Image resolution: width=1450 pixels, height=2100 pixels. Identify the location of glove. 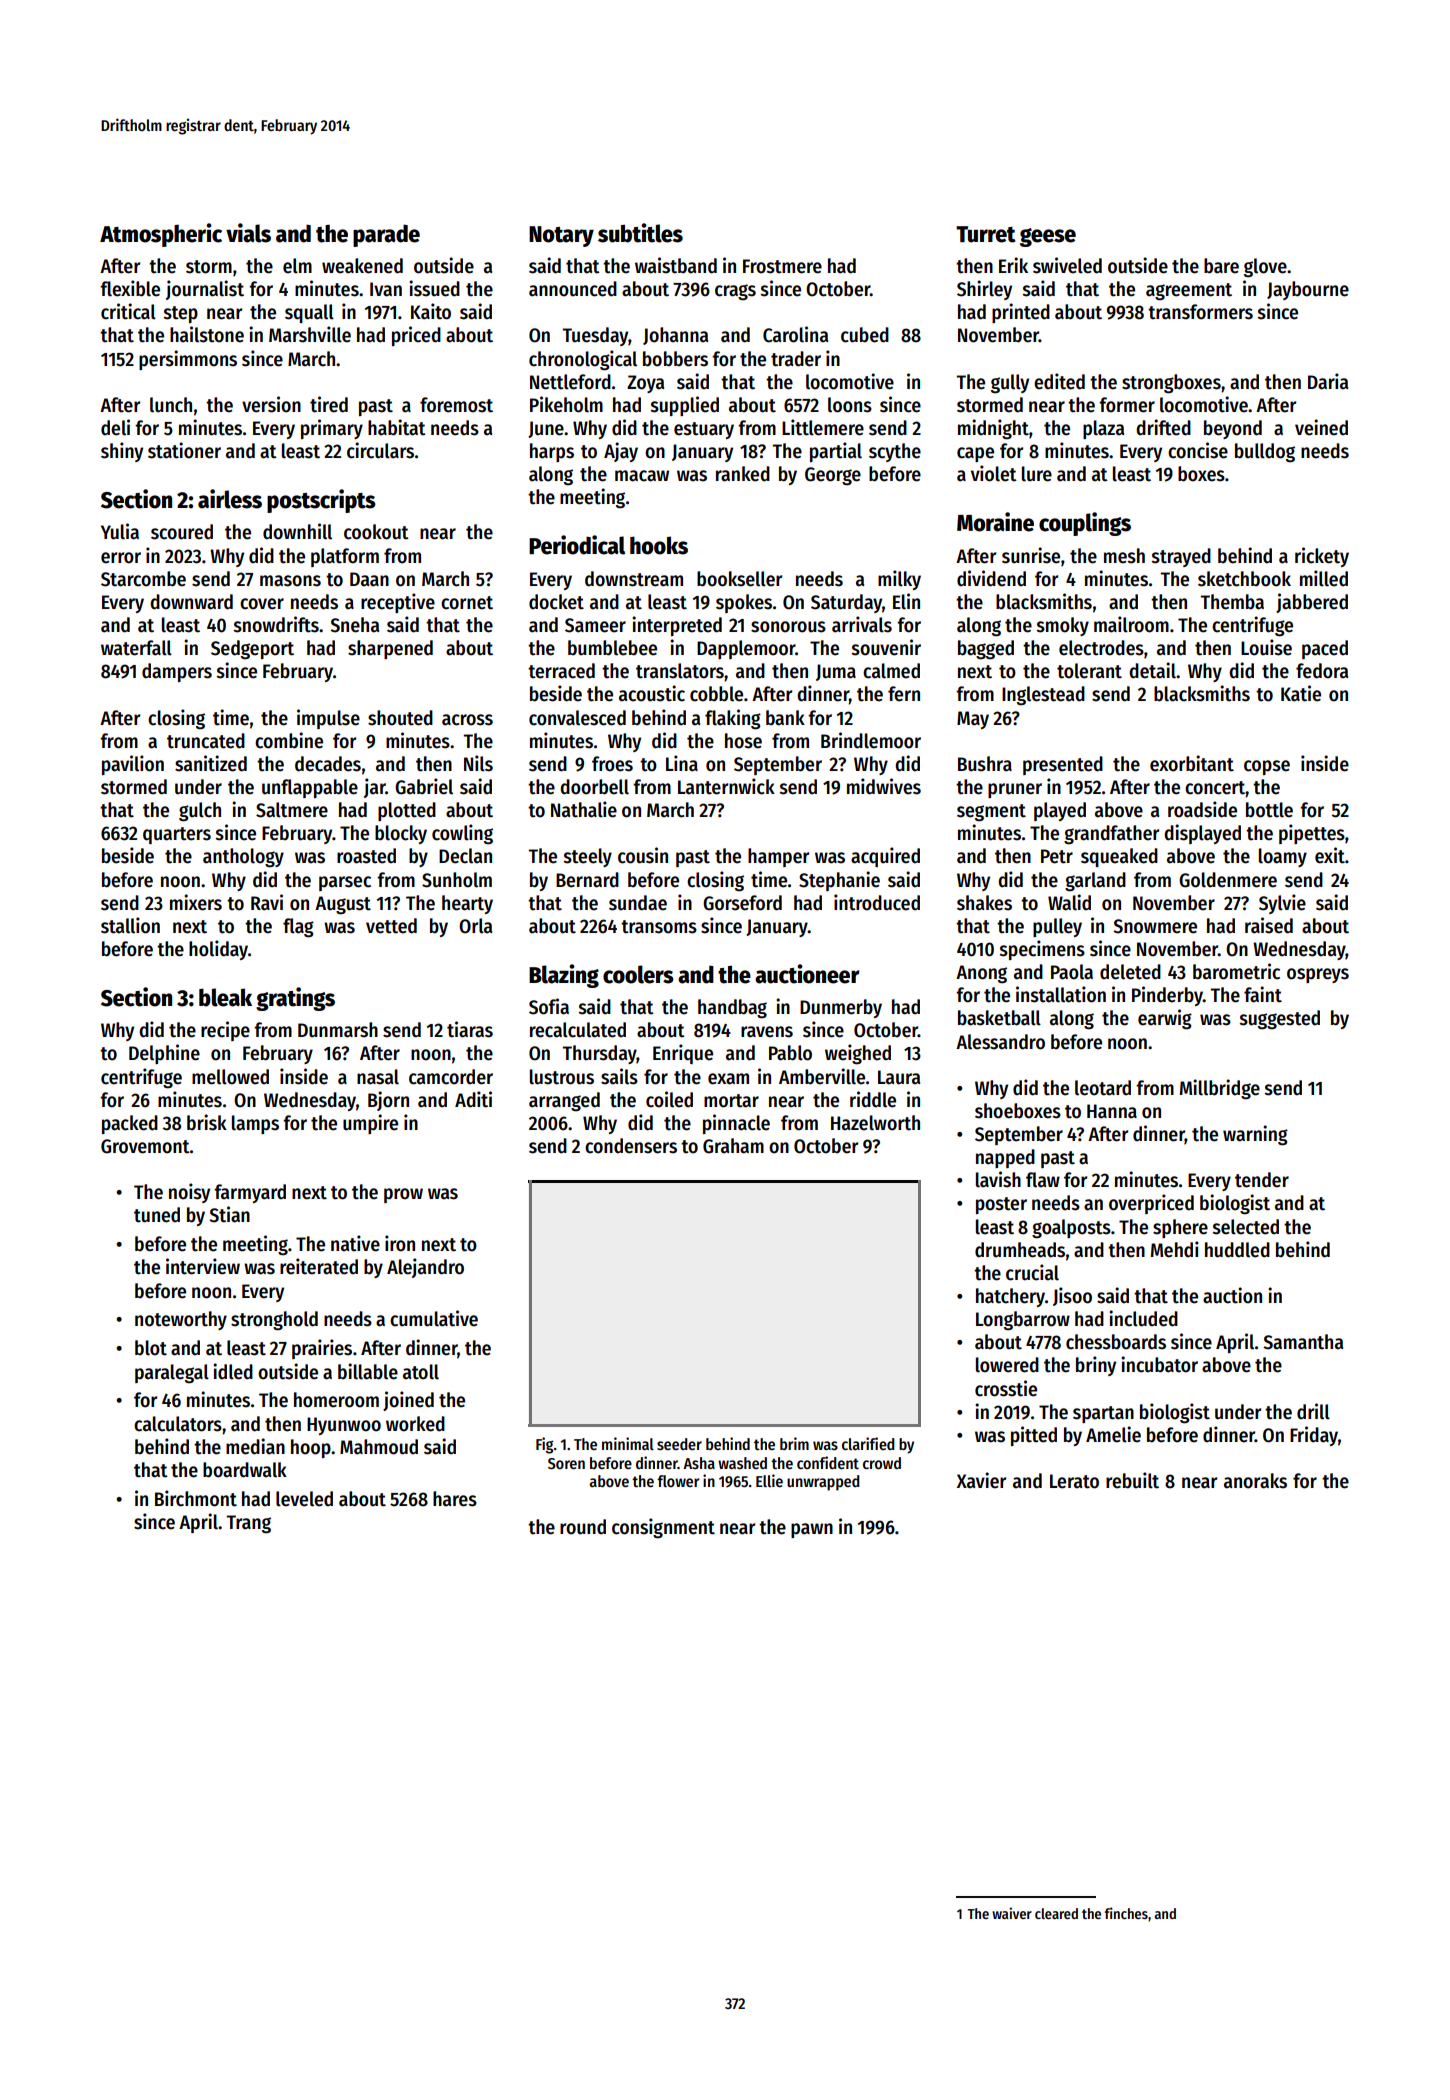
(1265, 268).
